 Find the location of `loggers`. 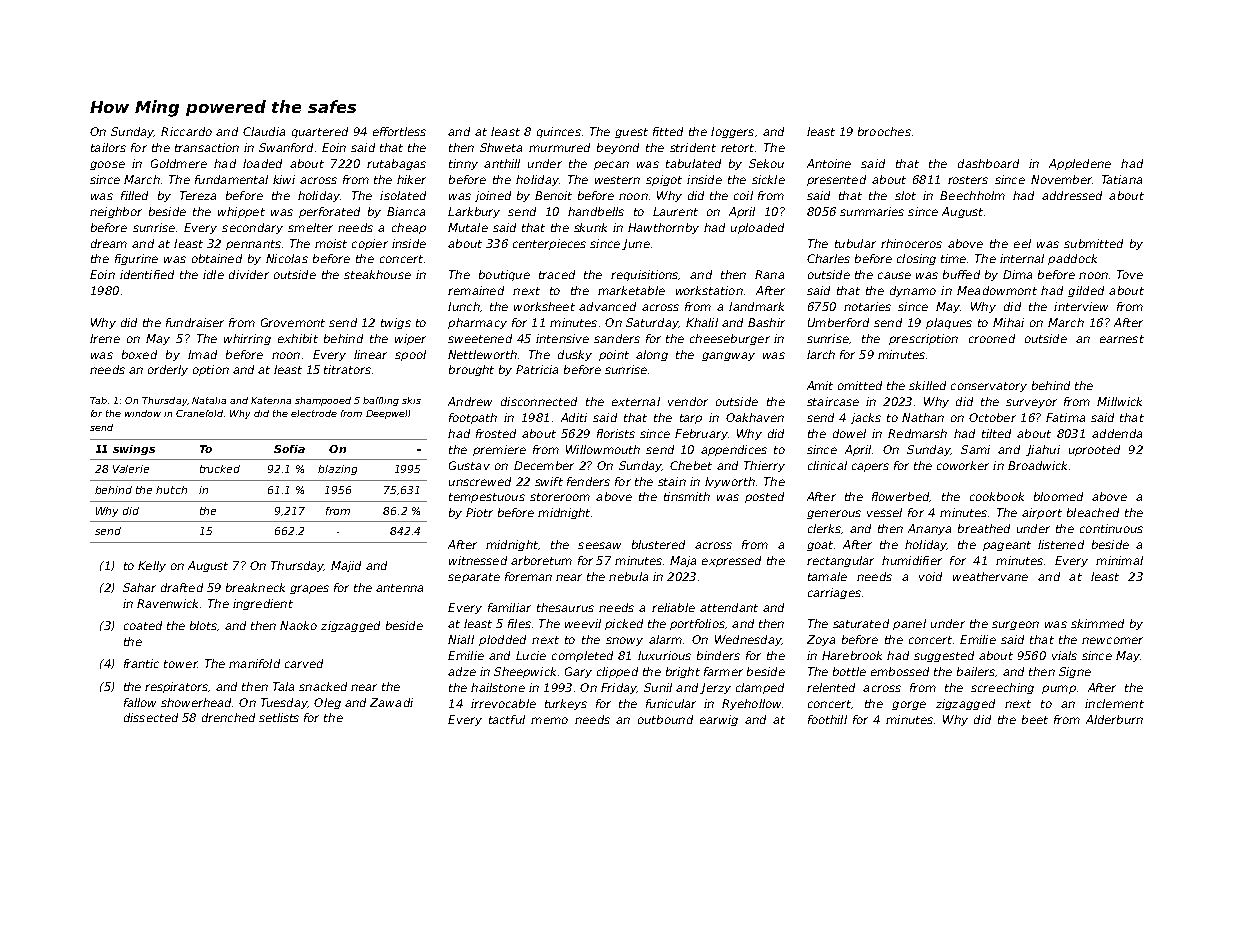

loggers is located at coordinates (732, 132).
